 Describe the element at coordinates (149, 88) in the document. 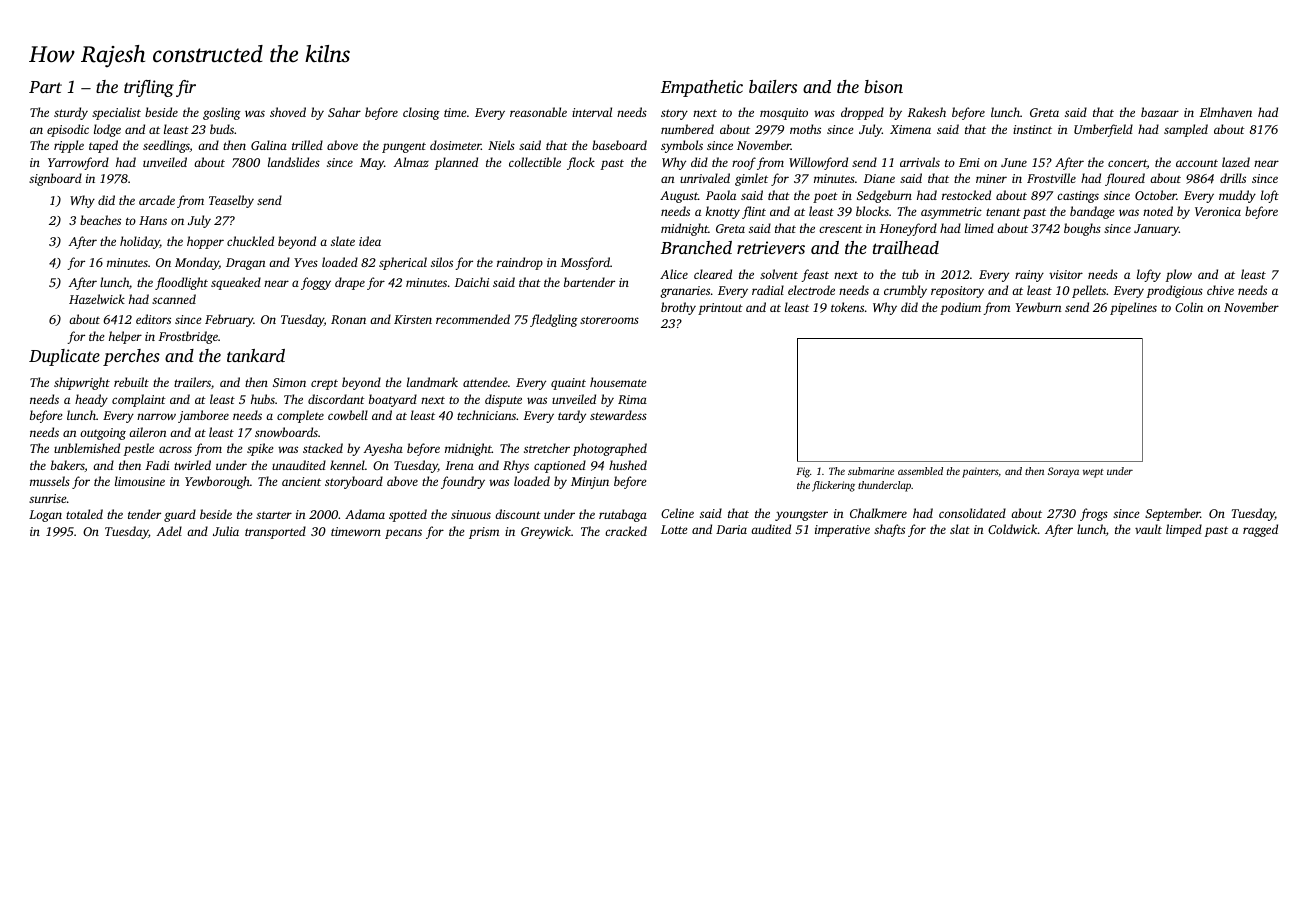

I see `trifling` at that location.
